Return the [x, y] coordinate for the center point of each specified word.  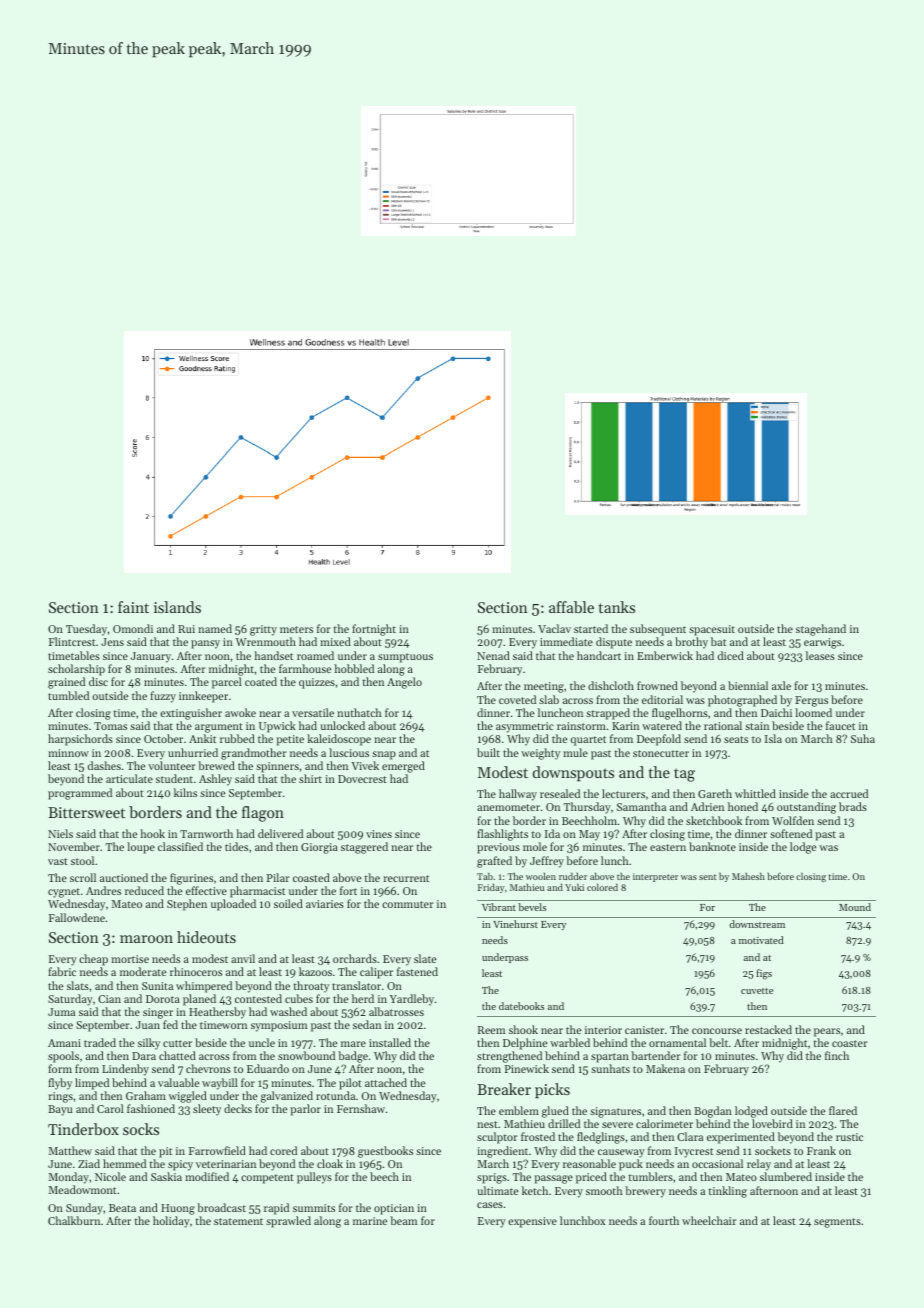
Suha [863, 738]
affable [571, 607]
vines [379, 834]
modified [207, 1176]
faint [133, 607]
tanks [617, 607]
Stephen [187, 905]
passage [553, 1179]
